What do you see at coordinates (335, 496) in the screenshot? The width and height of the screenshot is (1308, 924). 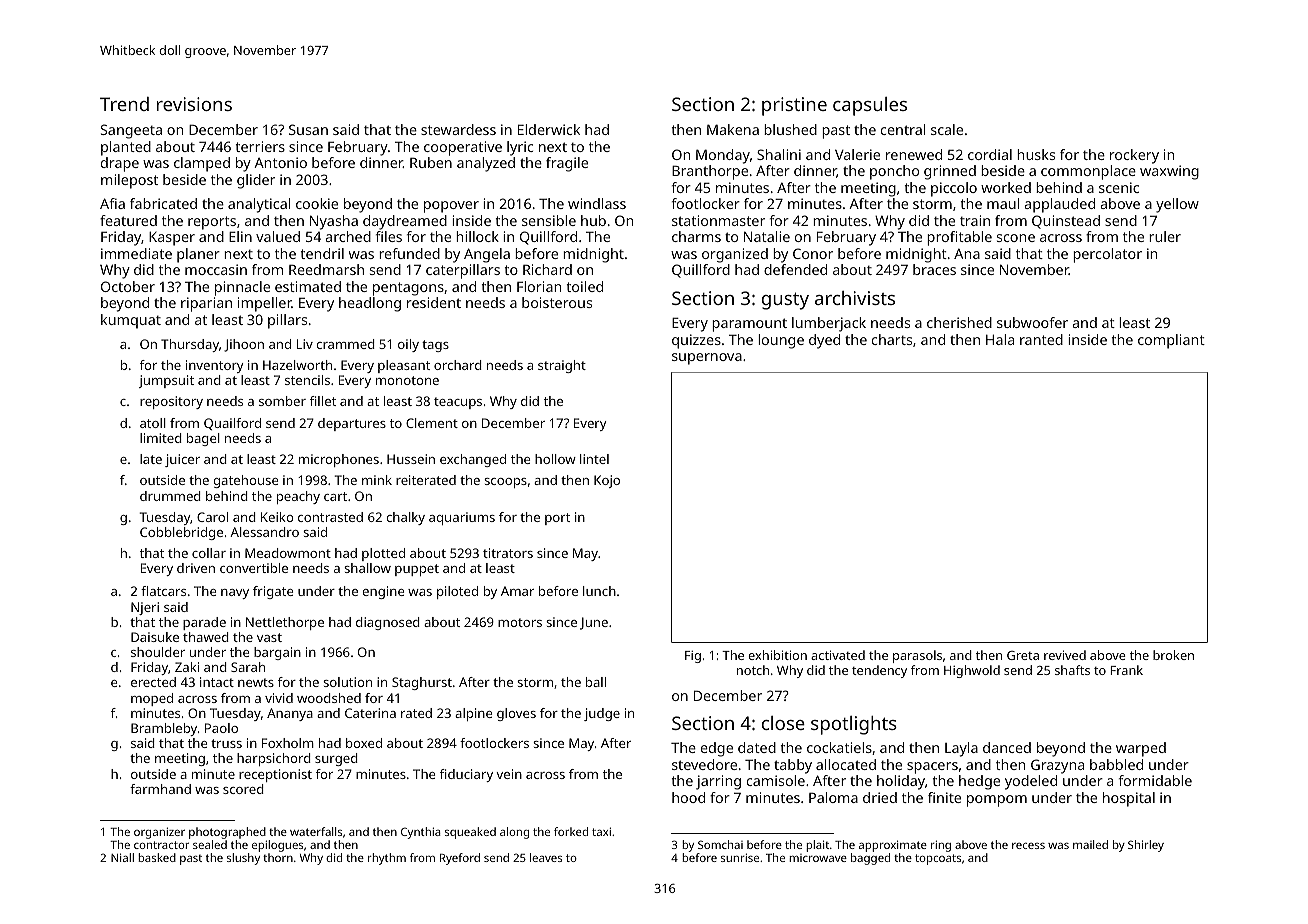 I see `cart` at bounding box center [335, 496].
